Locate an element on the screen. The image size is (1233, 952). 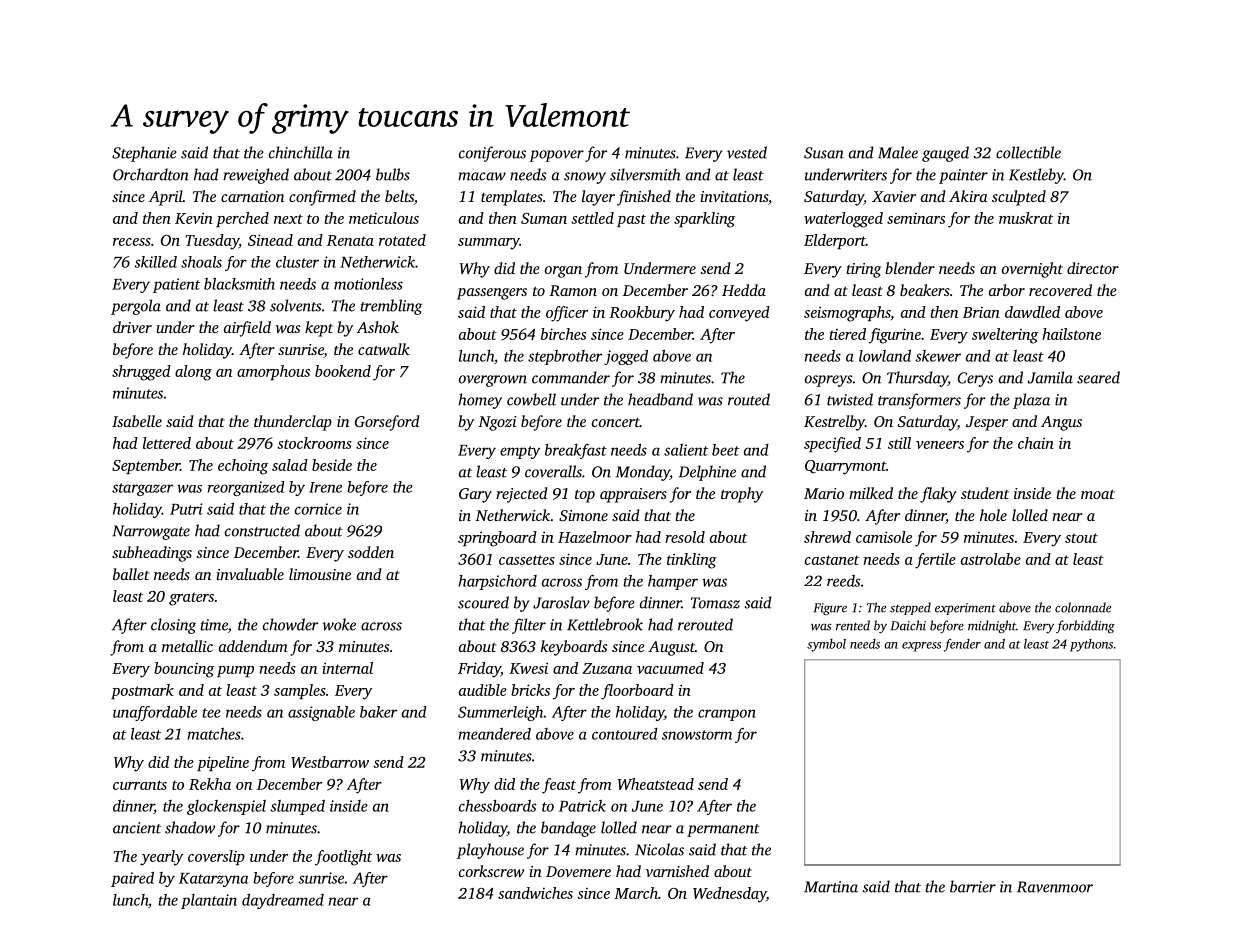
chinchilla is located at coordinates (301, 152).
